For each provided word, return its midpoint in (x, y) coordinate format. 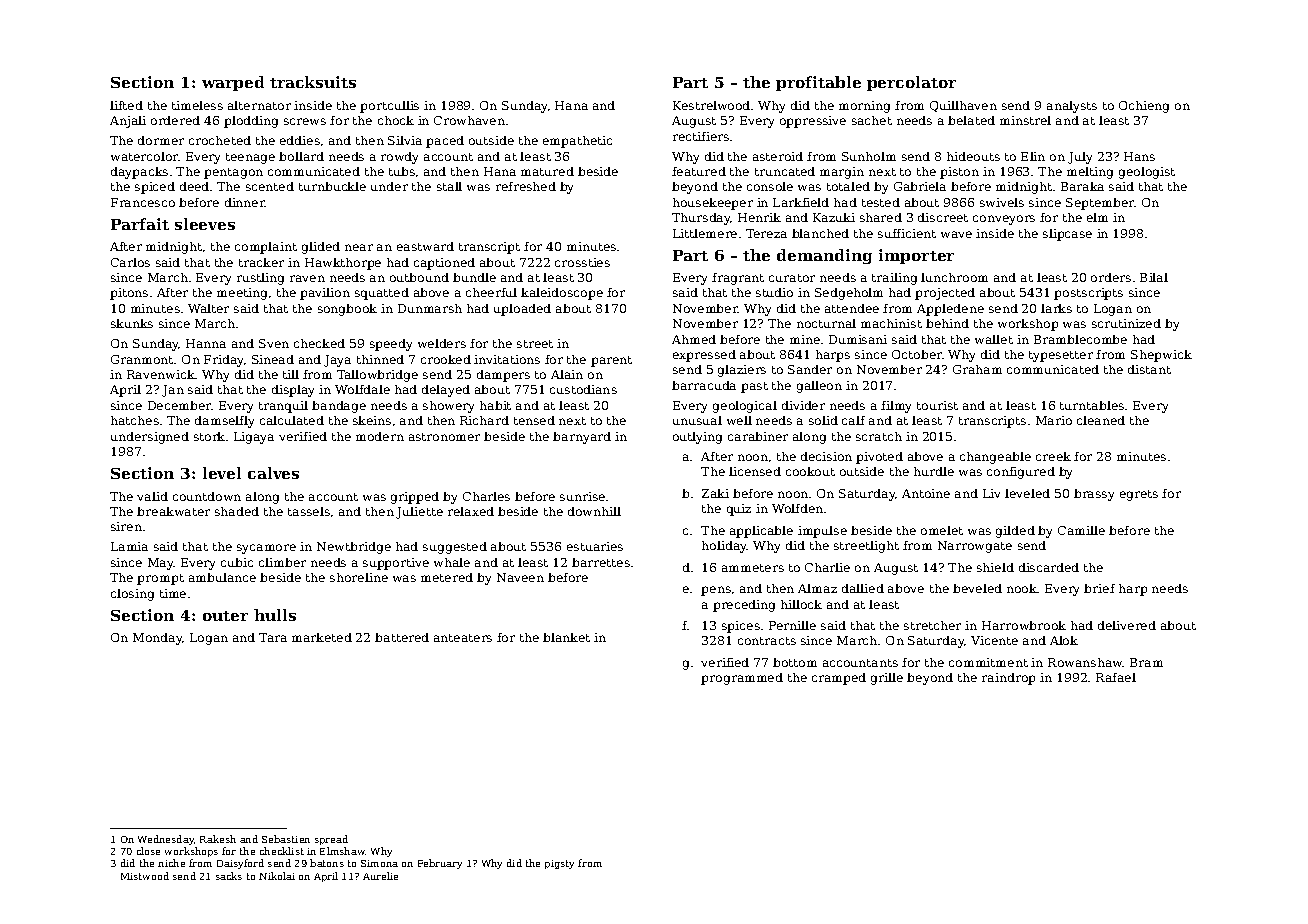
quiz (739, 510)
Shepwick (1161, 356)
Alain (567, 374)
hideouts (973, 156)
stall (449, 186)
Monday (158, 639)
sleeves (205, 224)
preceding (744, 606)
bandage (339, 407)
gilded (1015, 532)
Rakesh (218, 839)
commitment (988, 662)
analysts (1072, 107)
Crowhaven (469, 120)
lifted (126, 105)
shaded (237, 511)
